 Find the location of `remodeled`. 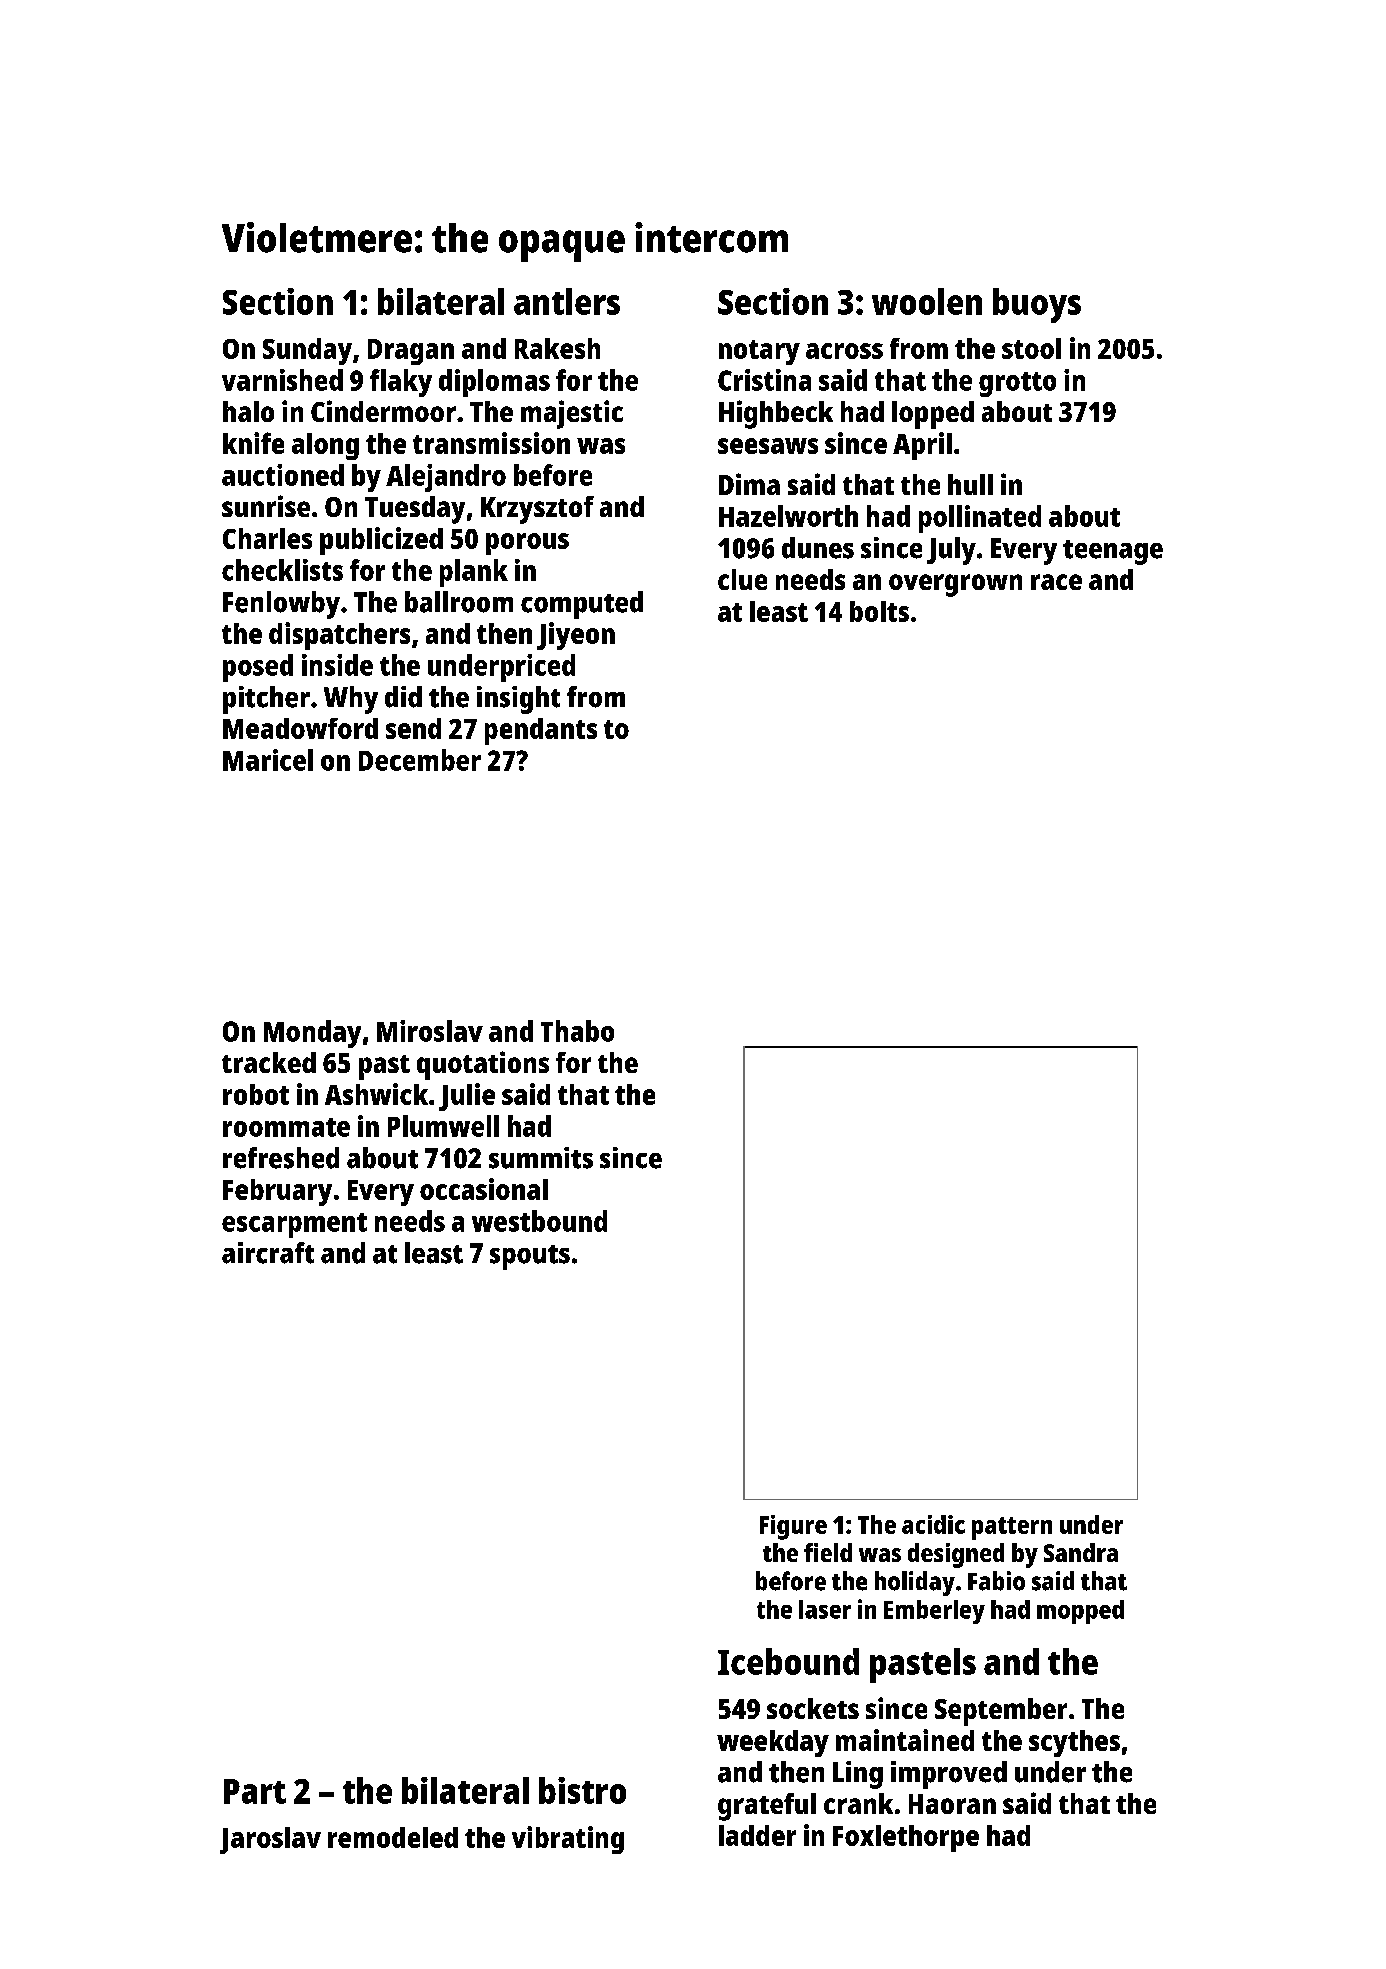

remodeled is located at coordinates (393, 1837).
